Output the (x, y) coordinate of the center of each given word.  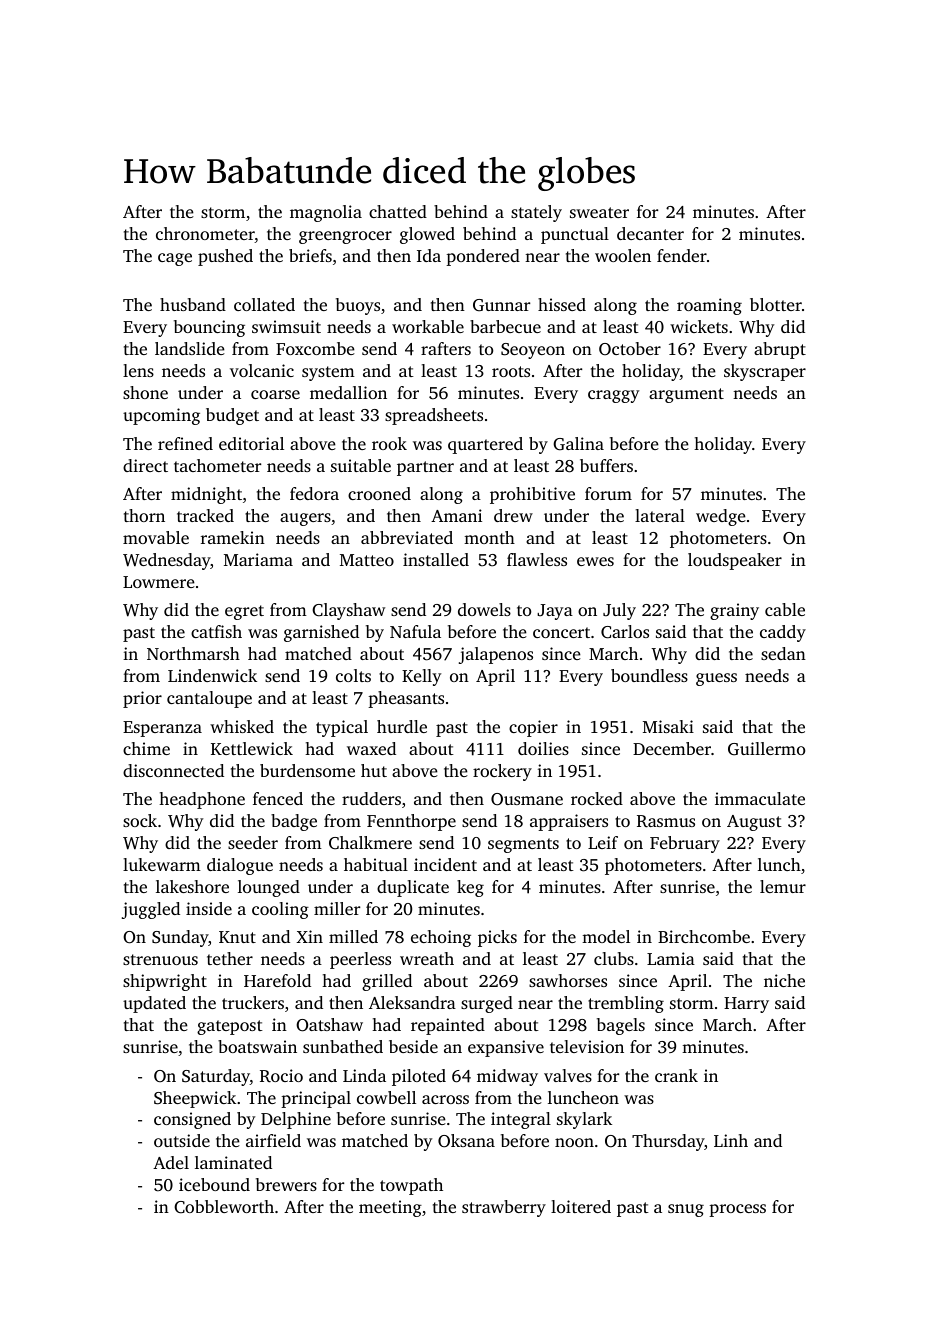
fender (682, 255)
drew (513, 515)
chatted (398, 211)
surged (487, 1004)
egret (244, 612)
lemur (783, 886)
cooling (280, 910)
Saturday (216, 1077)
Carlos (625, 632)
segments (523, 845)
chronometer (205, 235)
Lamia (671, 958)
